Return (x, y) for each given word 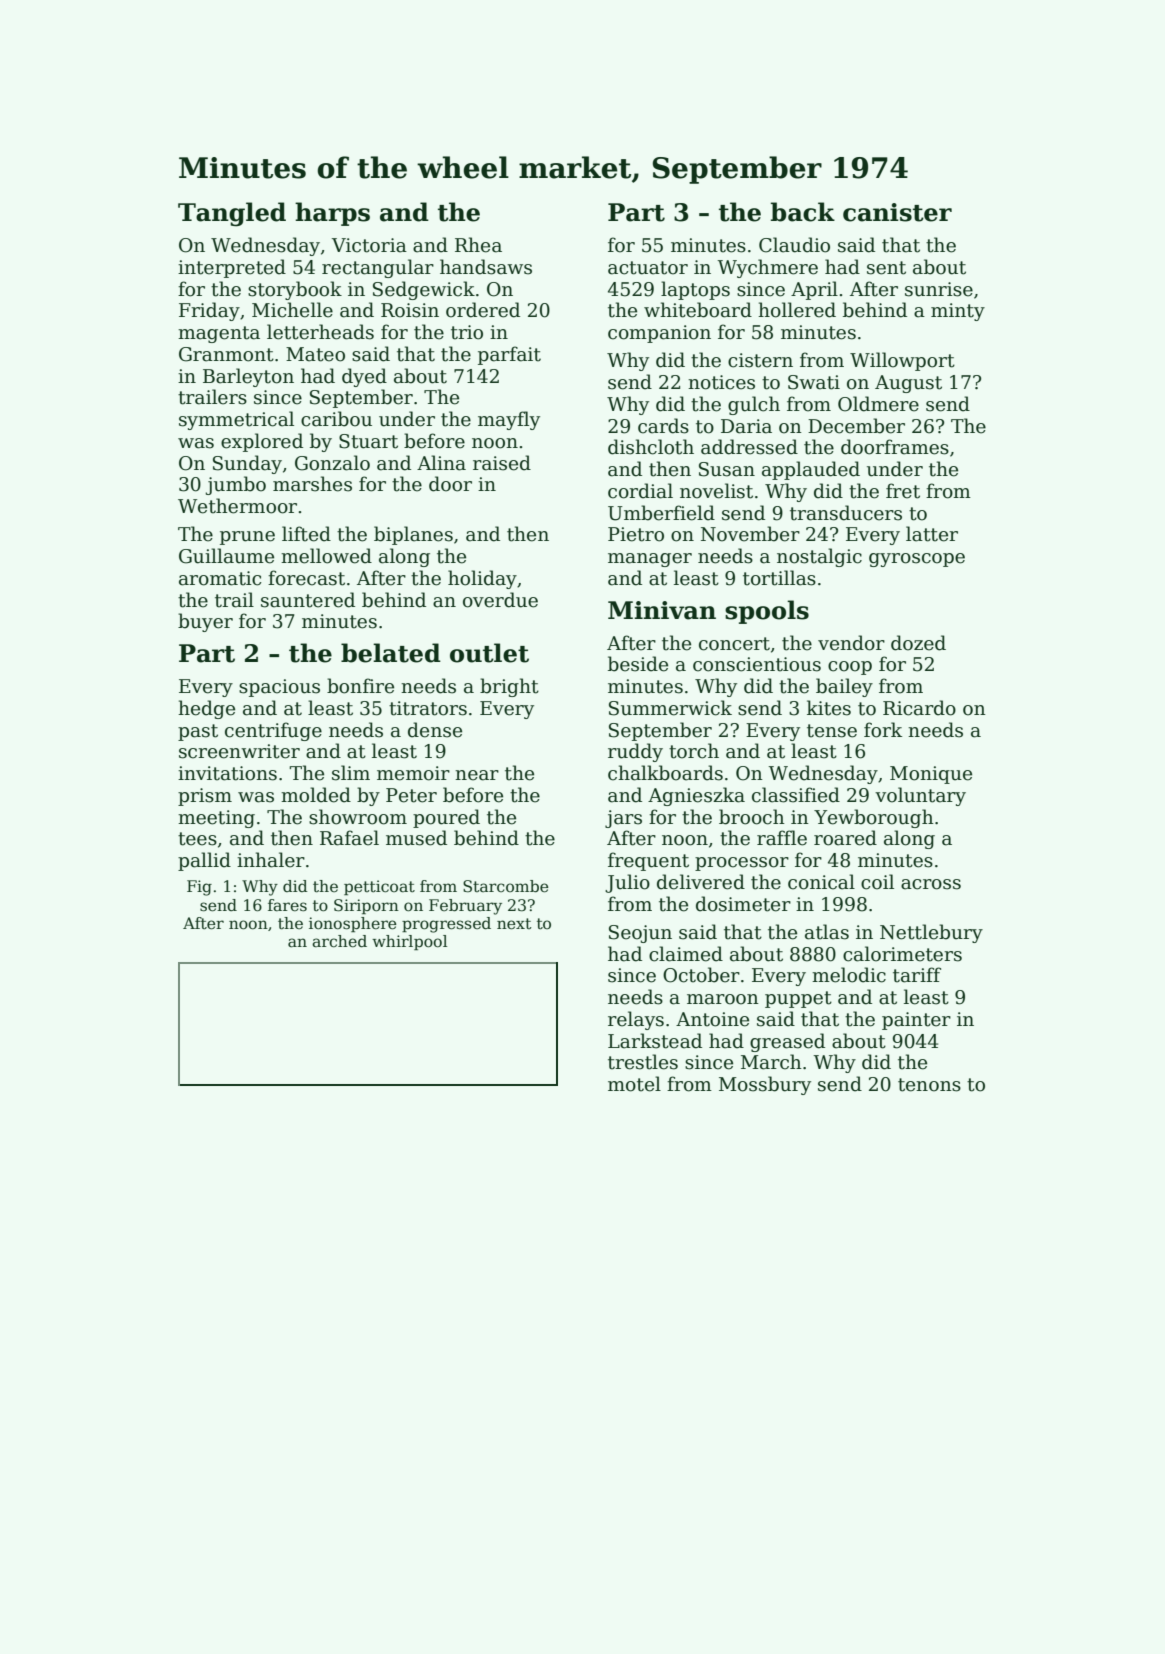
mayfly (509, 420)
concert (734, 644)
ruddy (635, 752)
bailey (844, 687)
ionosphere (353, 924)
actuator (648, 268)
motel (634, 1084)
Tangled (232, 214)
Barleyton (248, 377)
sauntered (308, 600)
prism (205, 797)
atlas (827, 932)
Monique (931, 775)
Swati (814, 382)
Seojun (640, 934)
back (803, 212)
